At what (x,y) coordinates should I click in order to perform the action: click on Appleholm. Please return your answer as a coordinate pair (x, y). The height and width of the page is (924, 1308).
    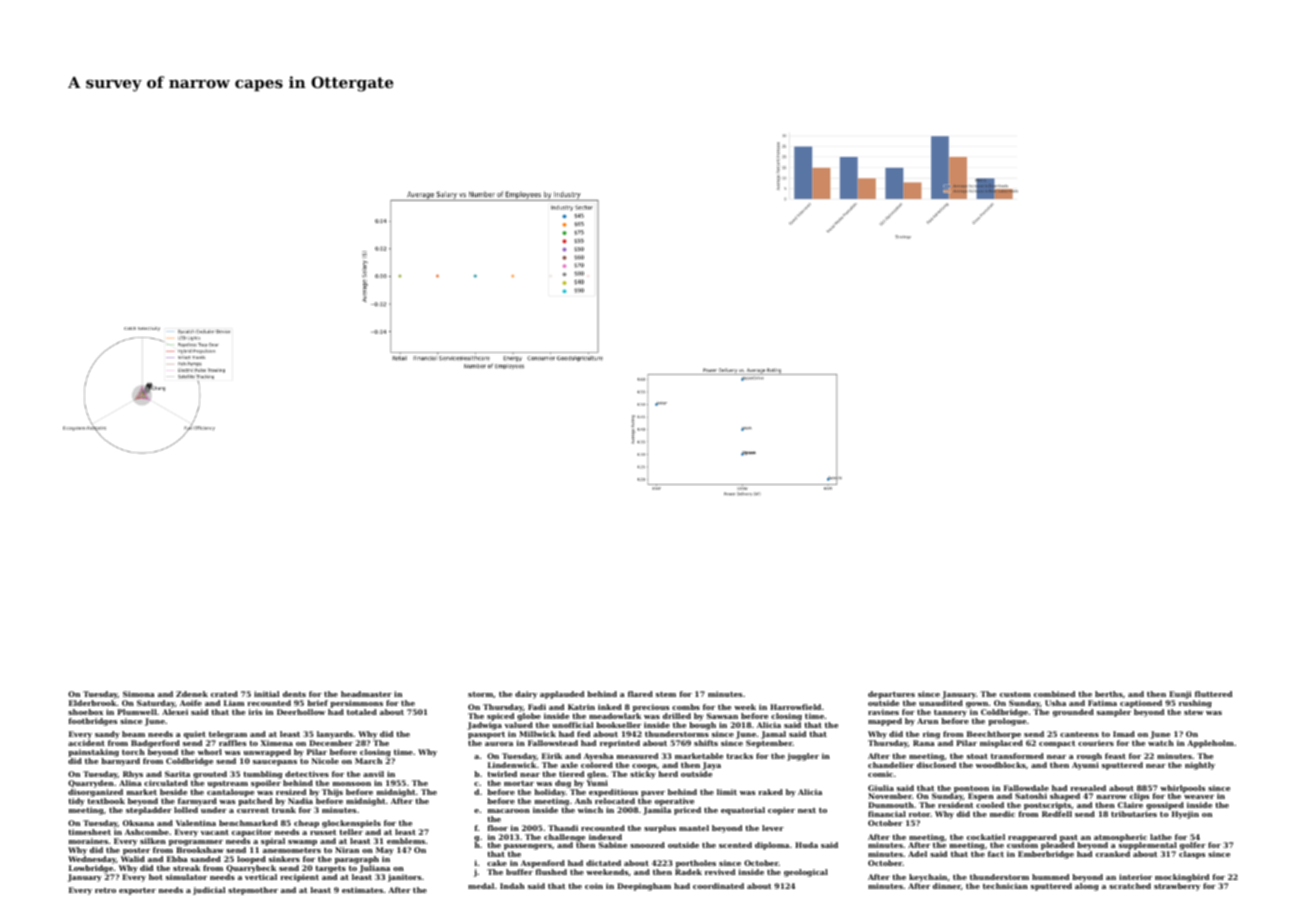
    Looking at the image, I should click on (1210, 744).
